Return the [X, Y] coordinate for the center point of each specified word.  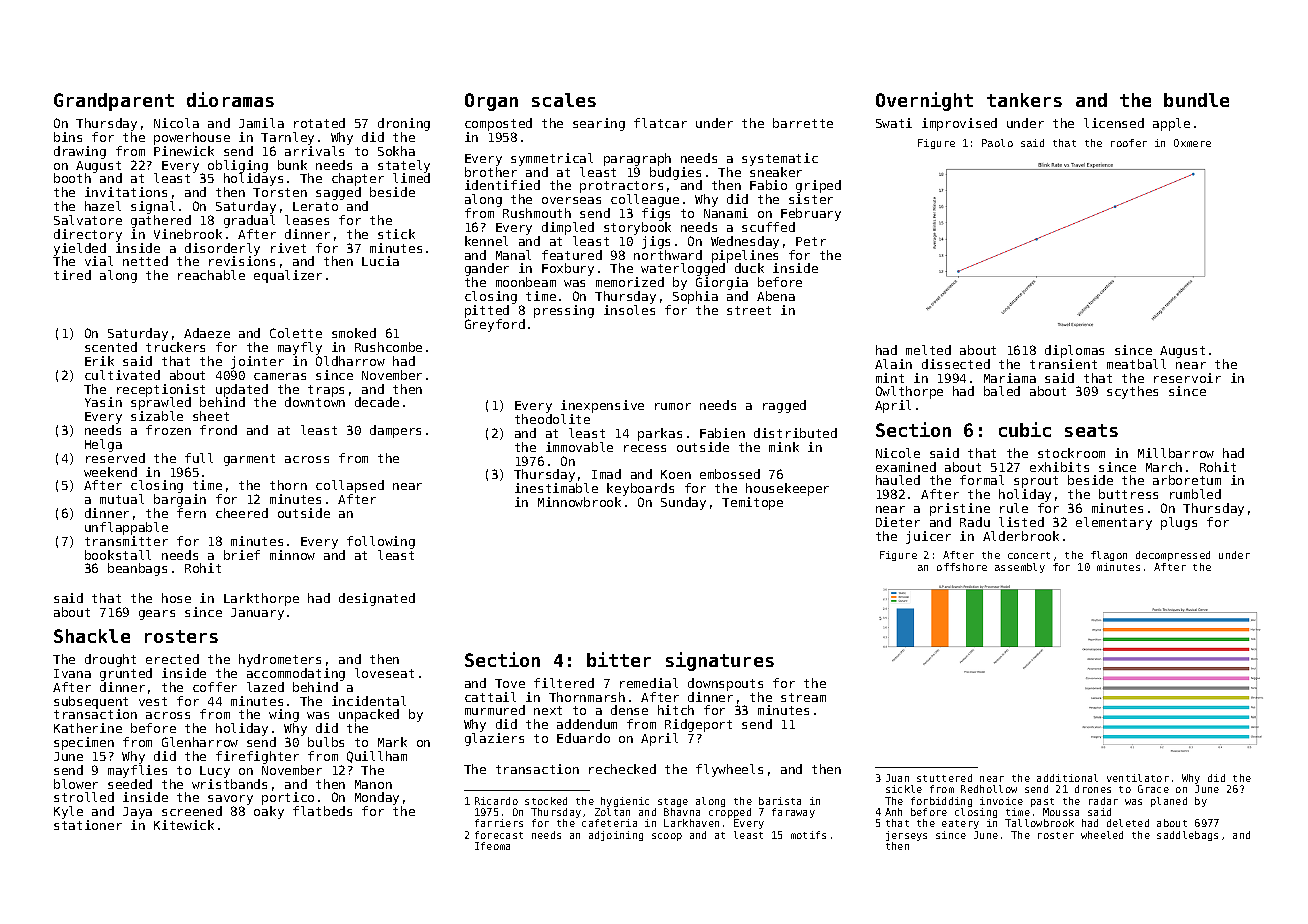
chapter [358, 179]
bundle [1196, 100]
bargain [180, 500]
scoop [667, 837]
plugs [1179, 523]
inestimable [556, 488]
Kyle [68, 812]
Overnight [924, 101]
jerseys [906, 836]
